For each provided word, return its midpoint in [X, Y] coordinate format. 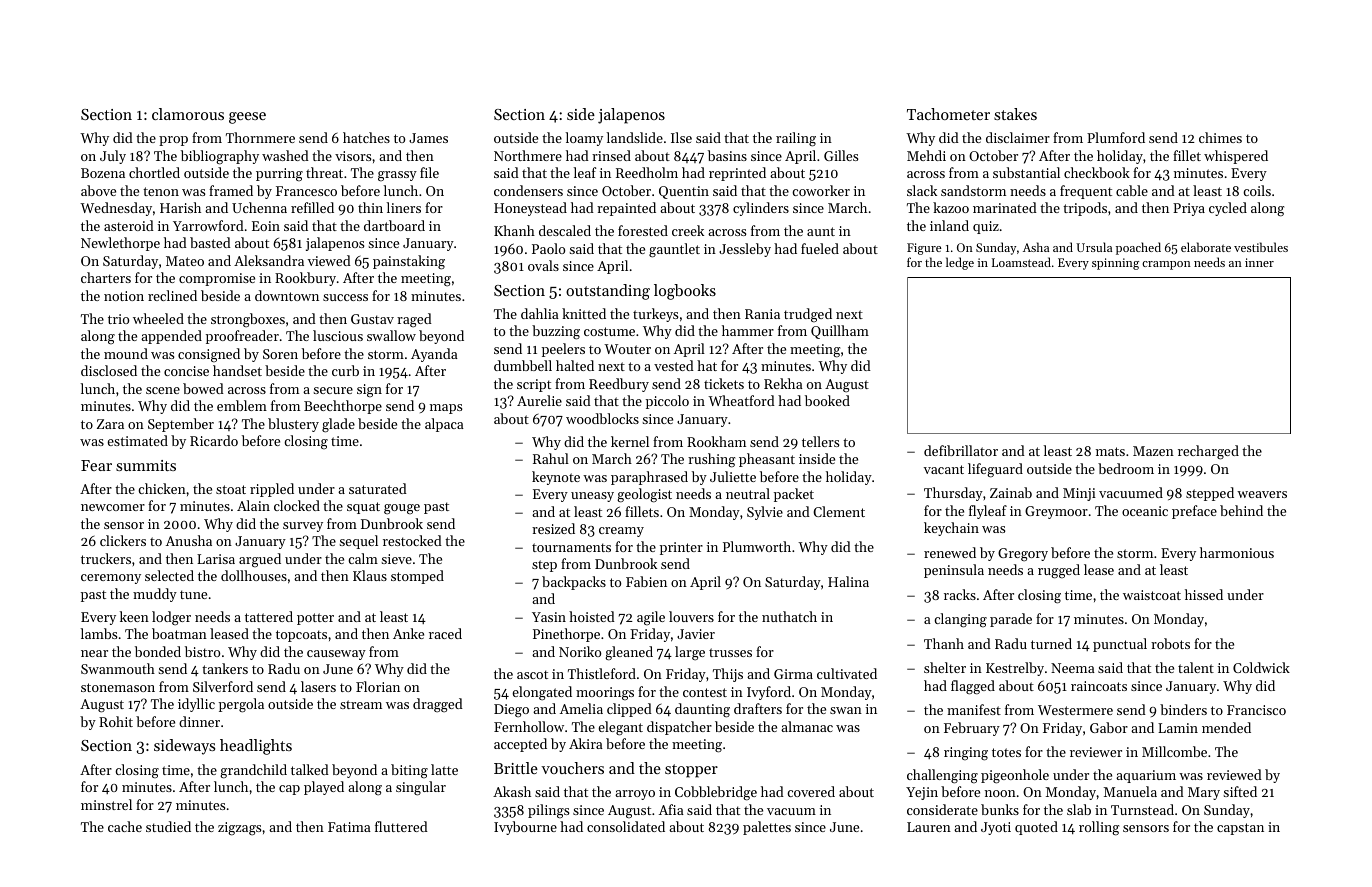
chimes [1220, 137]
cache [125, 826]
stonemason [118, 687]
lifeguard [995, 470]
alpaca [444, 425]
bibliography [220, 157]
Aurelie [539, 400]
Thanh [944, 643]
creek [688, 230]
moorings [605, 693]
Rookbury [305, 279]
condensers [528, 190]
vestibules [1261, 247]
